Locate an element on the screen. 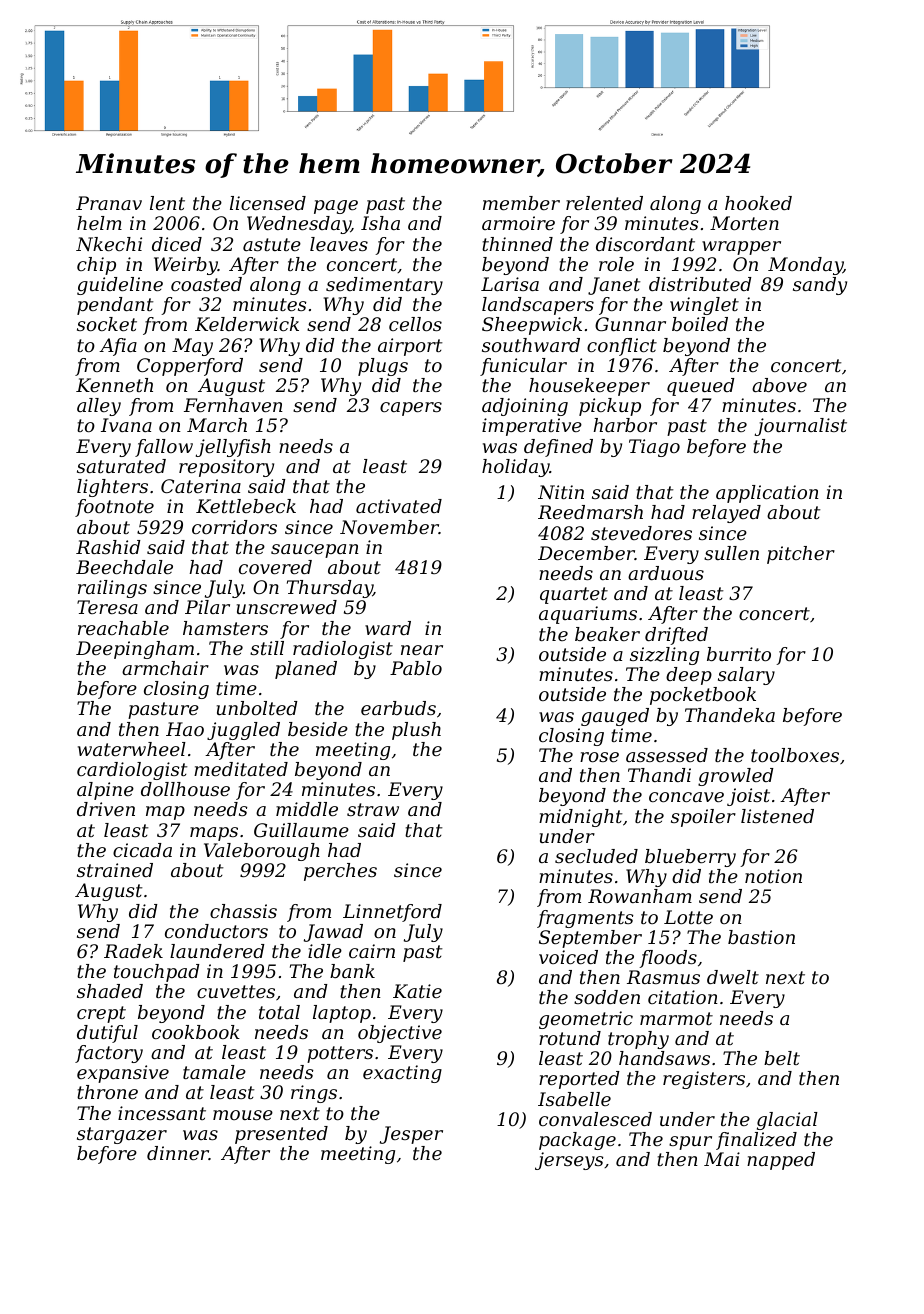 Image resolution: width=924 pixels, height=1314 pixels. hooked is located at coordinates (758, 203).
